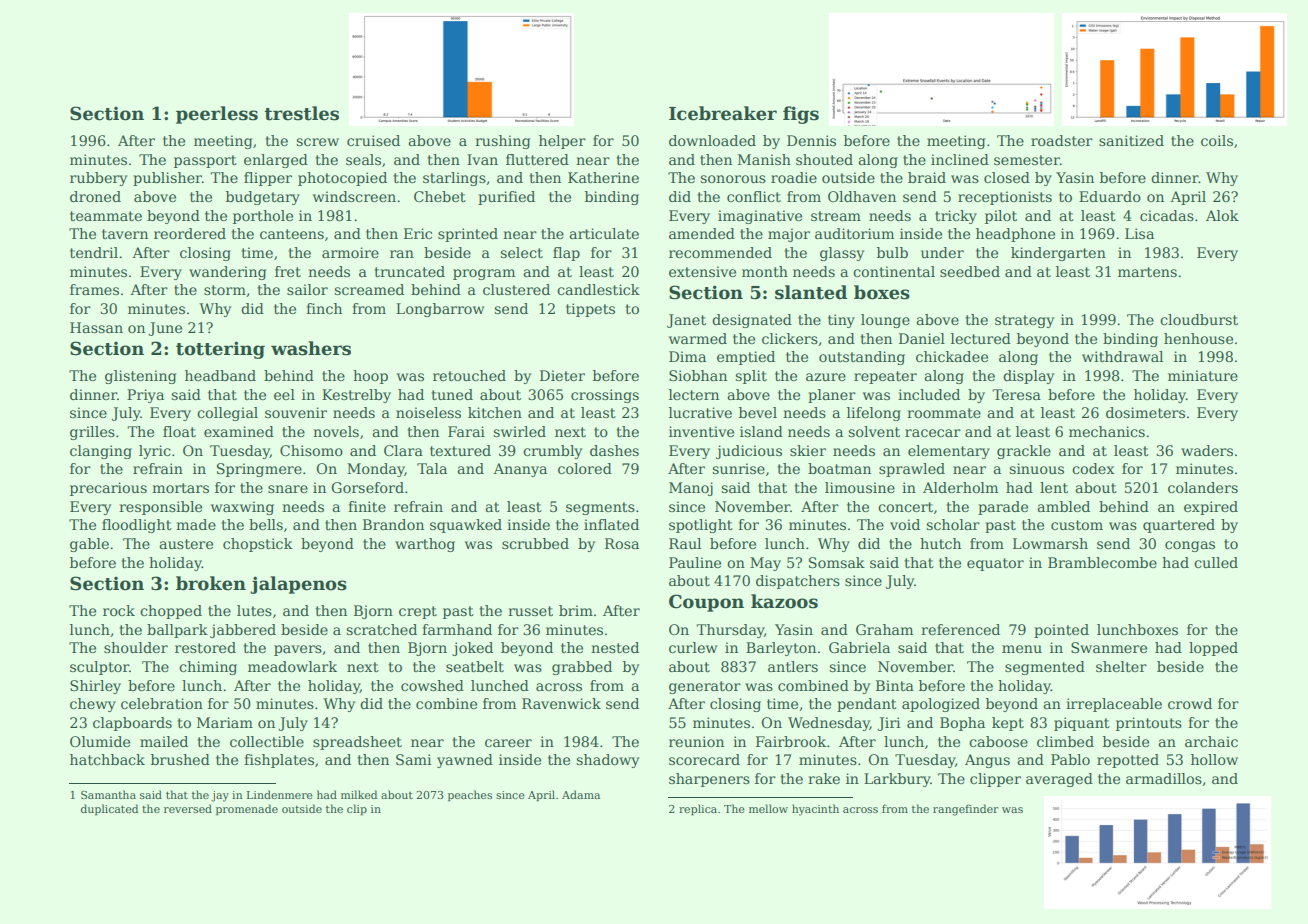 Image resolution: width=1308 pixels, height=924 pixels. Describe the element at coordinates (301, 113) in the document. I see `trestles` at that location.
